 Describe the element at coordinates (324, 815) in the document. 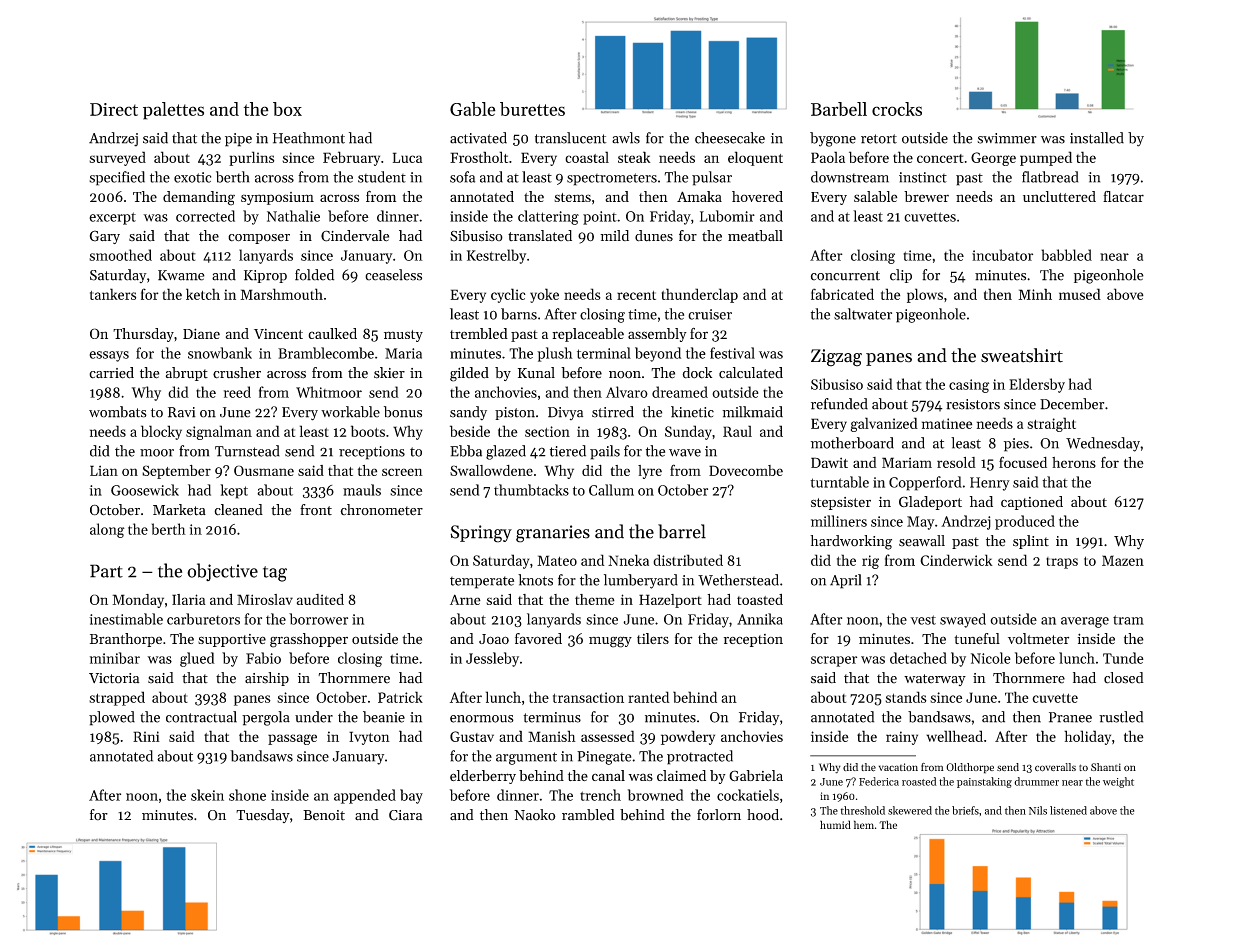

I see `Benoit` at that location.
